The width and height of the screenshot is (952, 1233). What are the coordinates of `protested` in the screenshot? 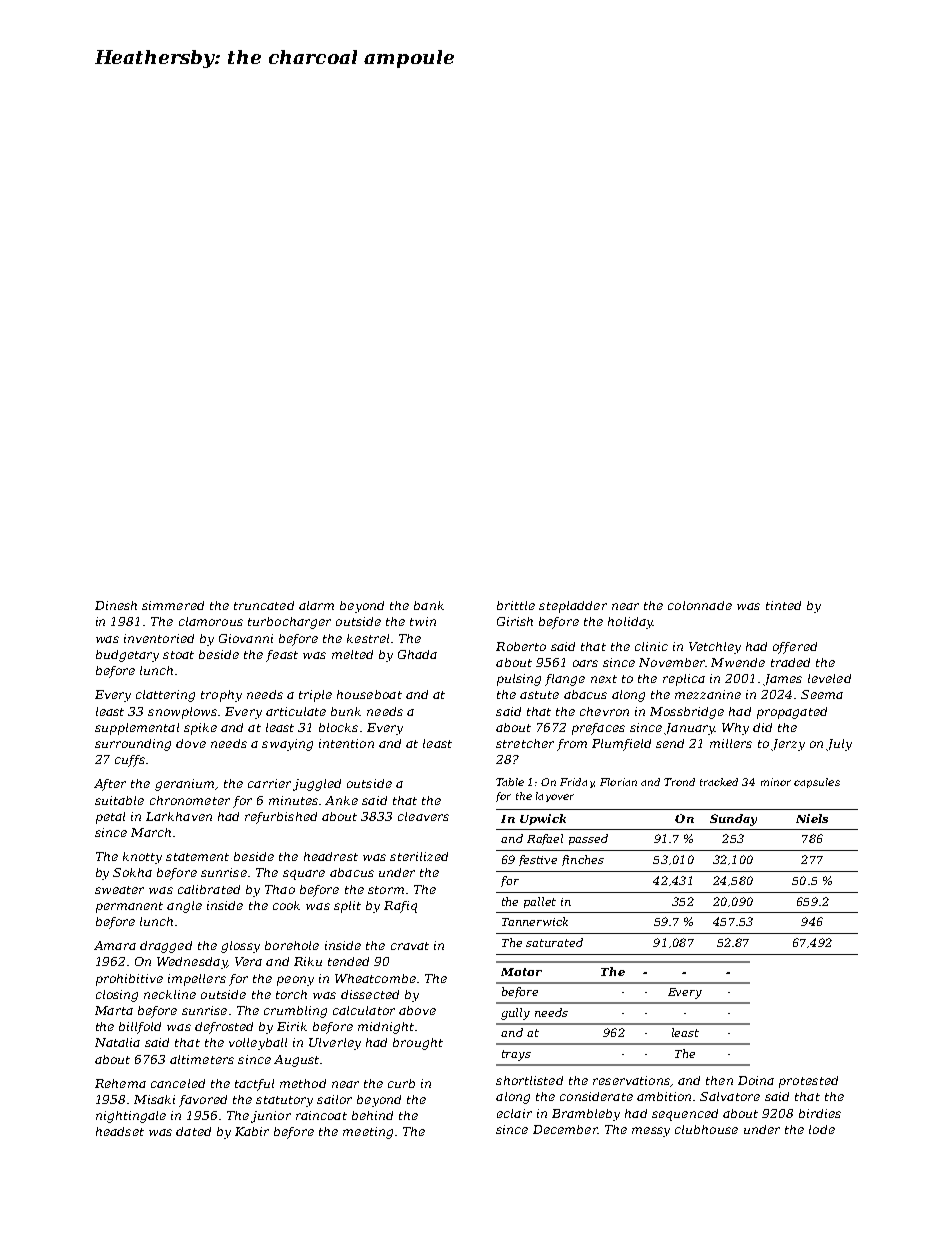 It's located at (808, 1082).
